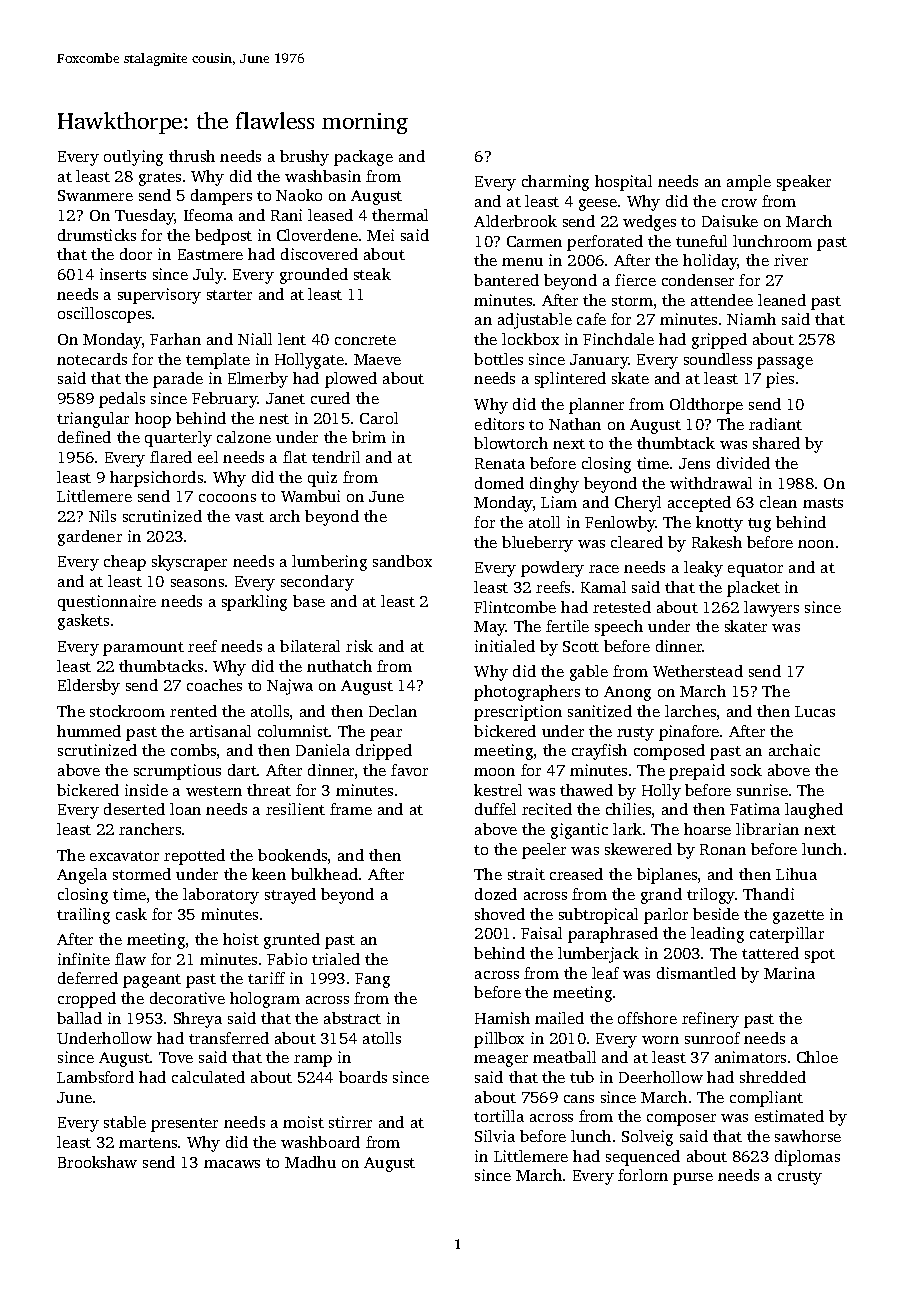  I want to click on Oldthorpe, so click(706, 406).
